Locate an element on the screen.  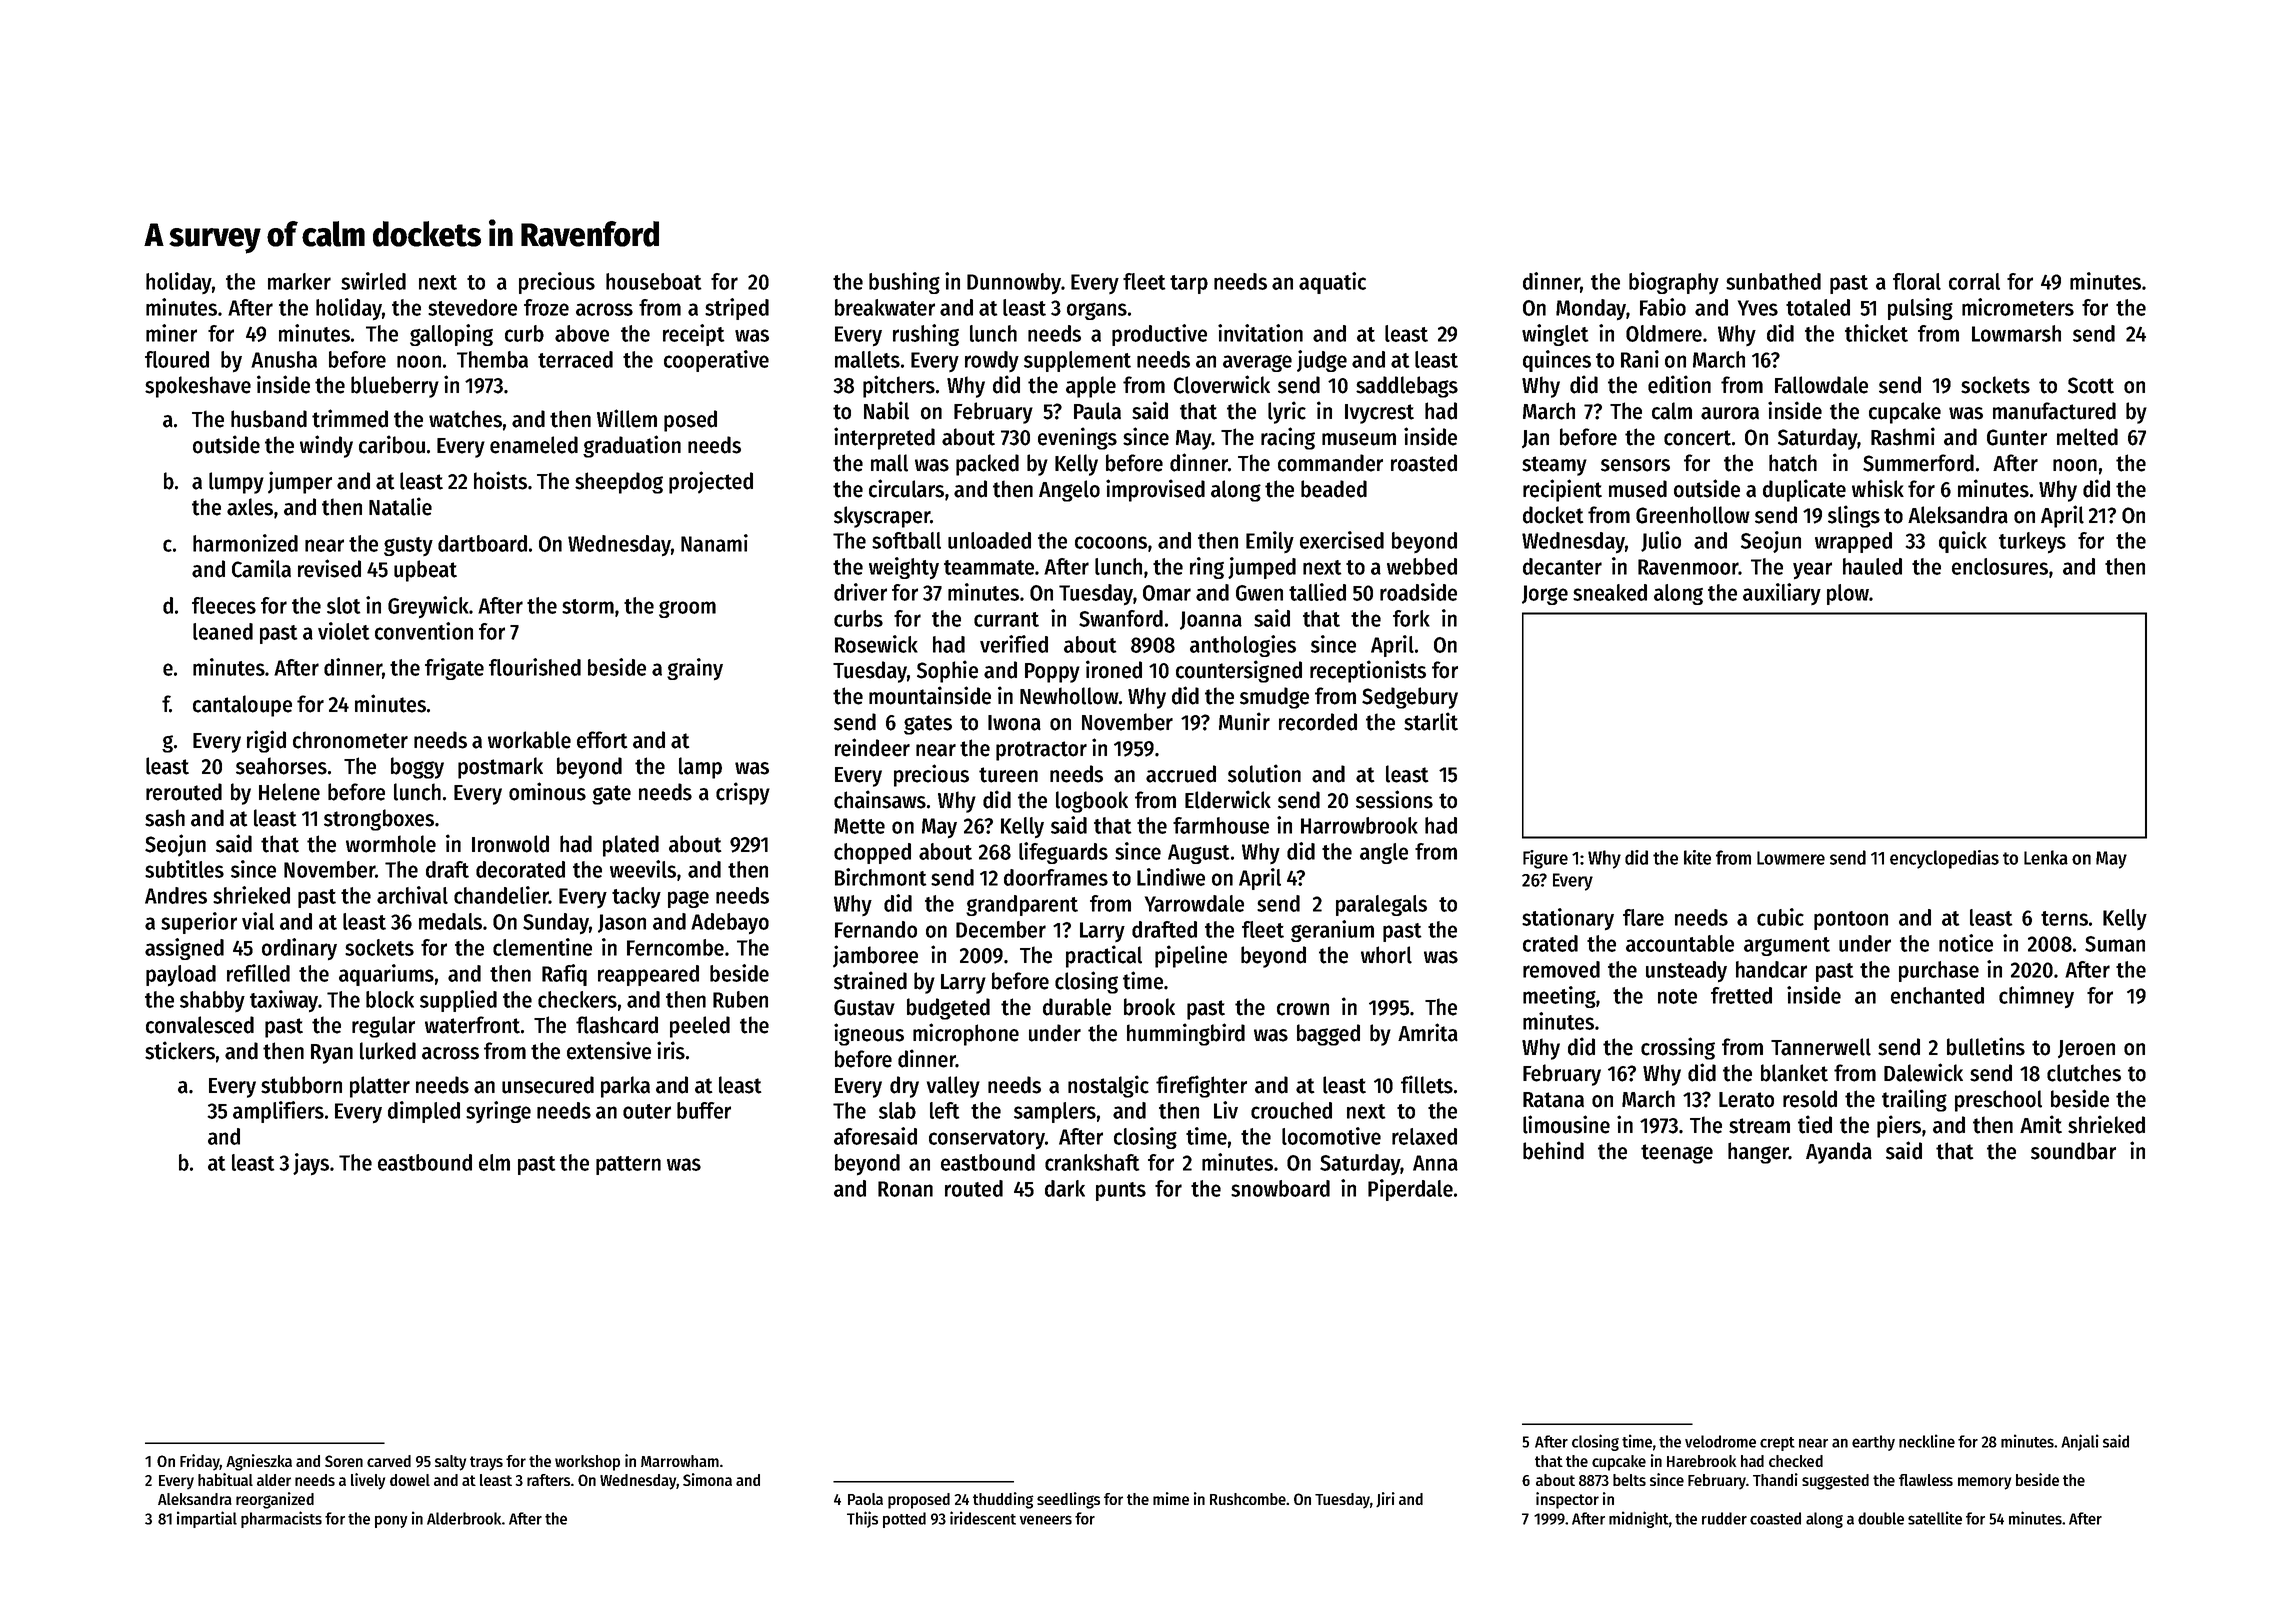
cubic is located at coordinates (1780, 917).
